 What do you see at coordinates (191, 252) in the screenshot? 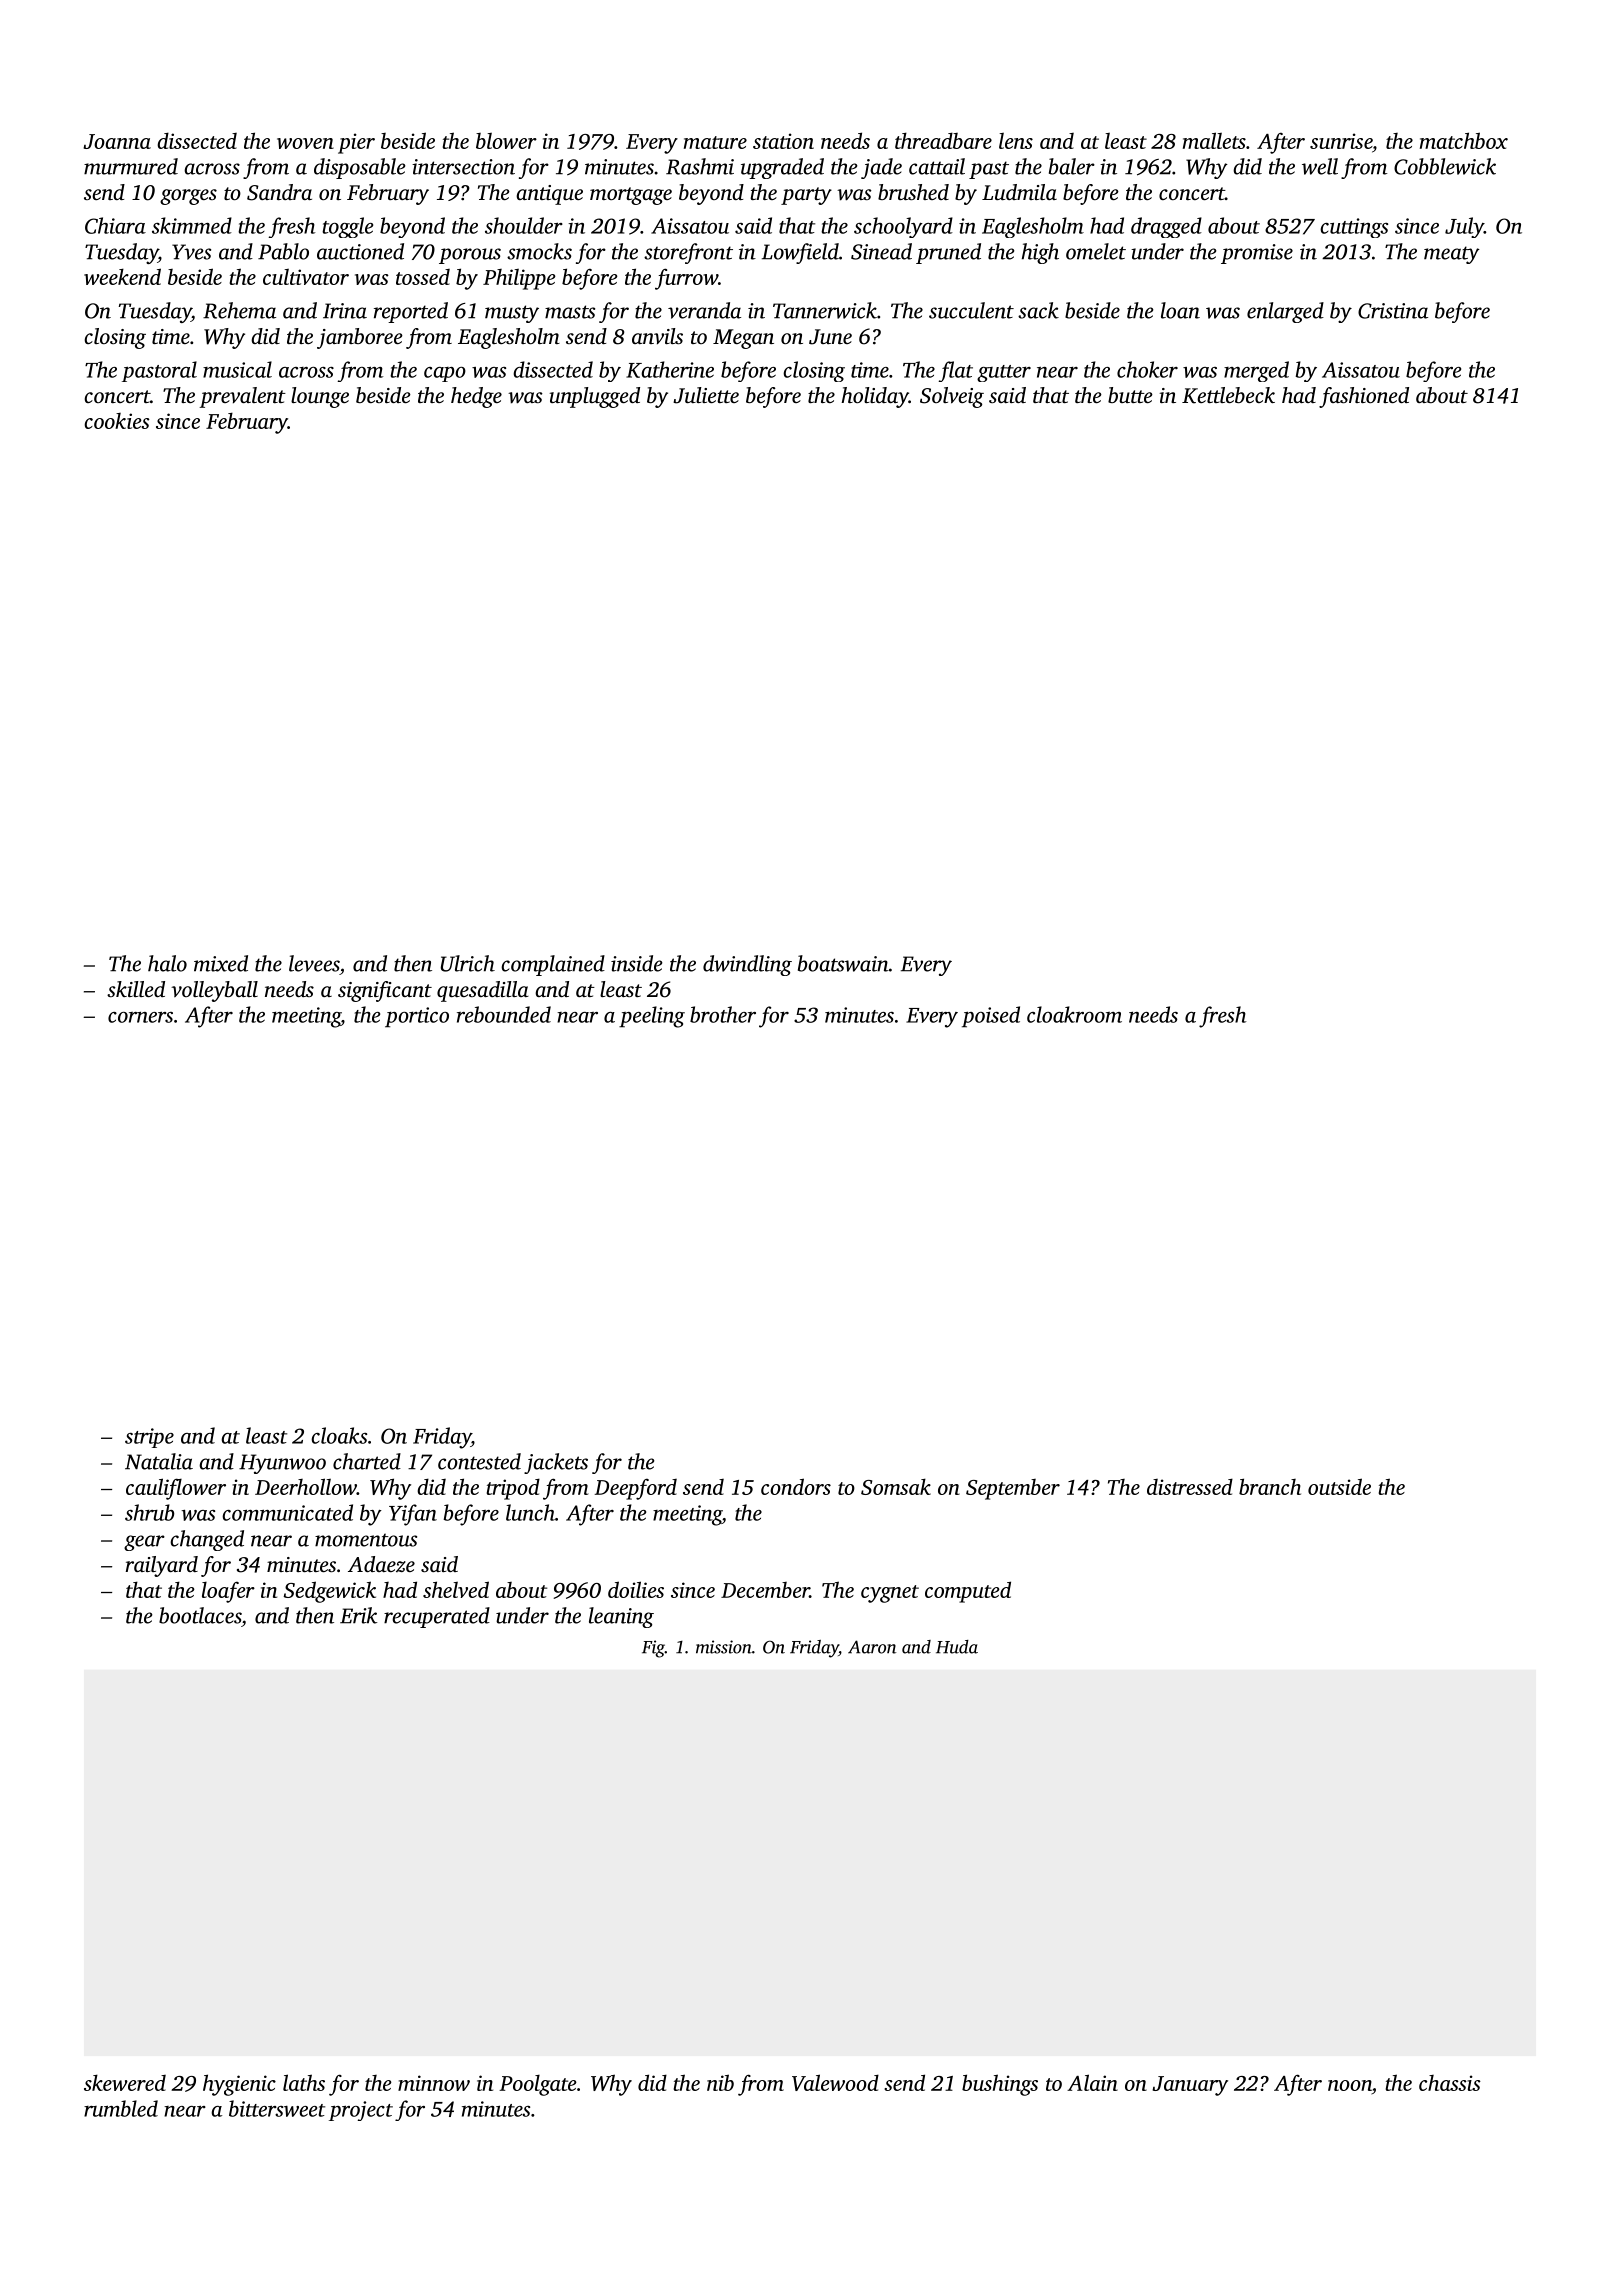
I see `Yves` at bounding box center [191, 252].
